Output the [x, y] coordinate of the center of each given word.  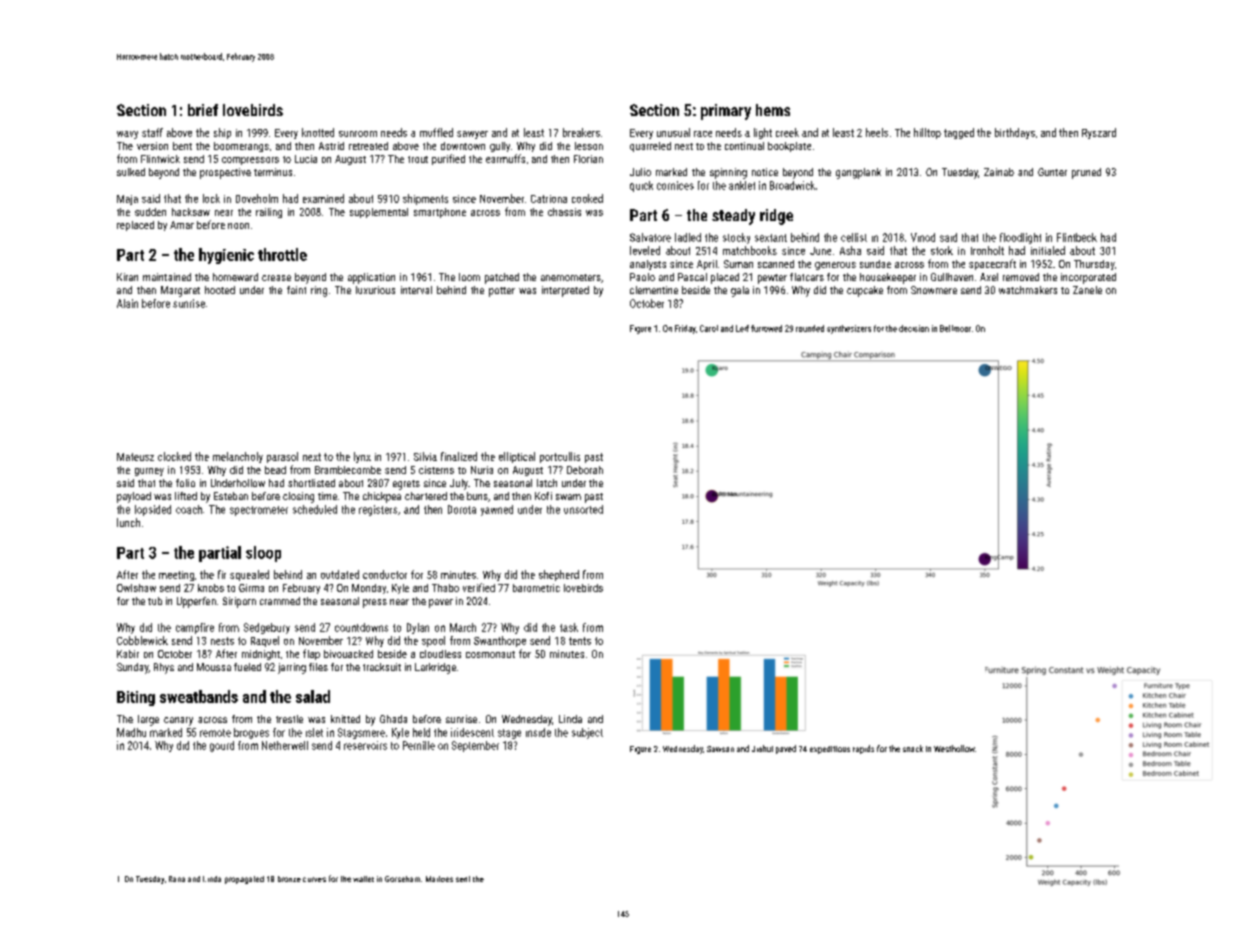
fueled [247, 667]
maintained [167, 277]
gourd [222, 746]
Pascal [692, 277]
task [569, 627]
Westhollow [954, 748]
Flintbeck [1077, 237]
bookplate [789, 147]
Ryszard [1099, 133]
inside [538, 732]
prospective [225, 173]
